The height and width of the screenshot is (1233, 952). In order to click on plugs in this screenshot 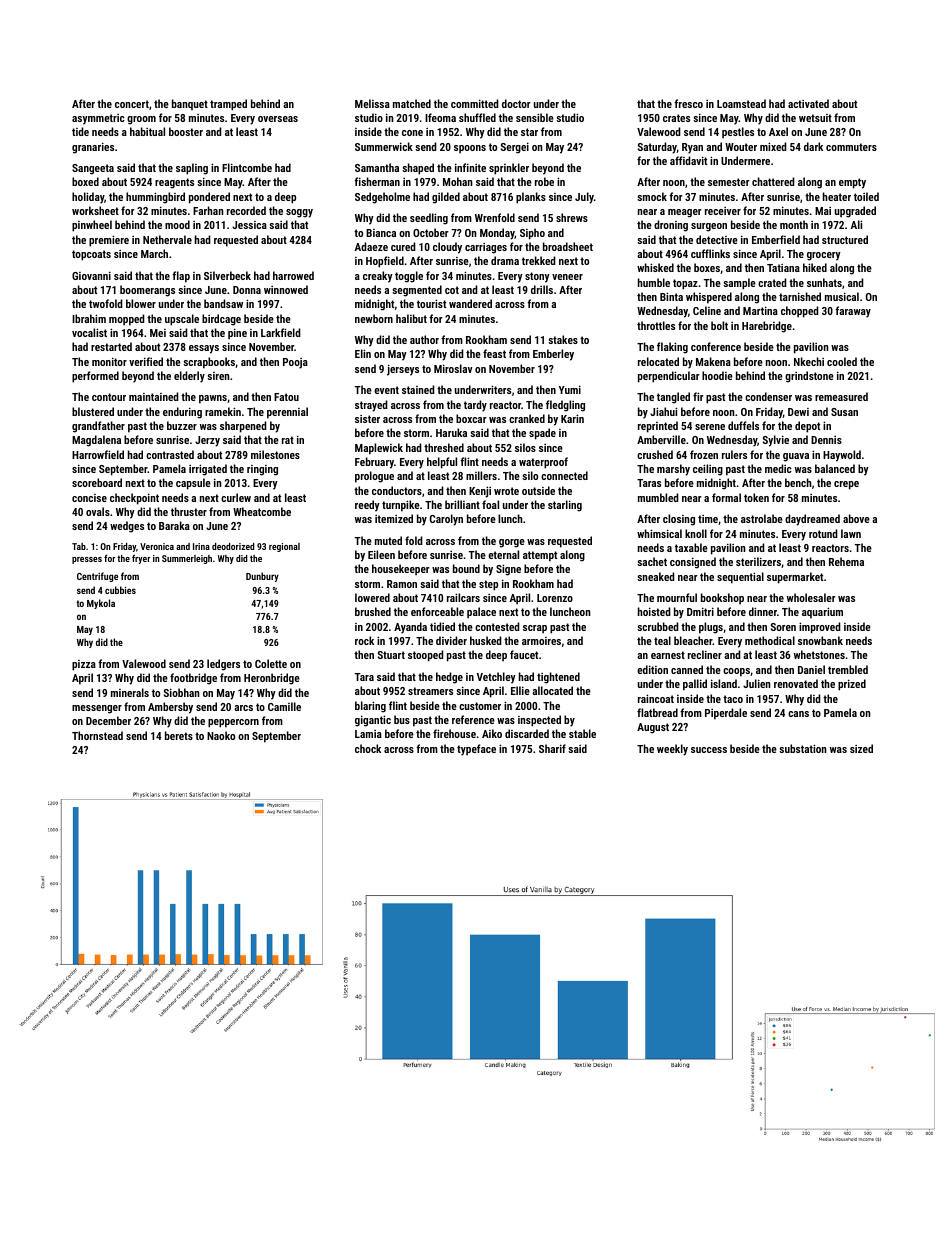, I will do `click(711, 628)`.
